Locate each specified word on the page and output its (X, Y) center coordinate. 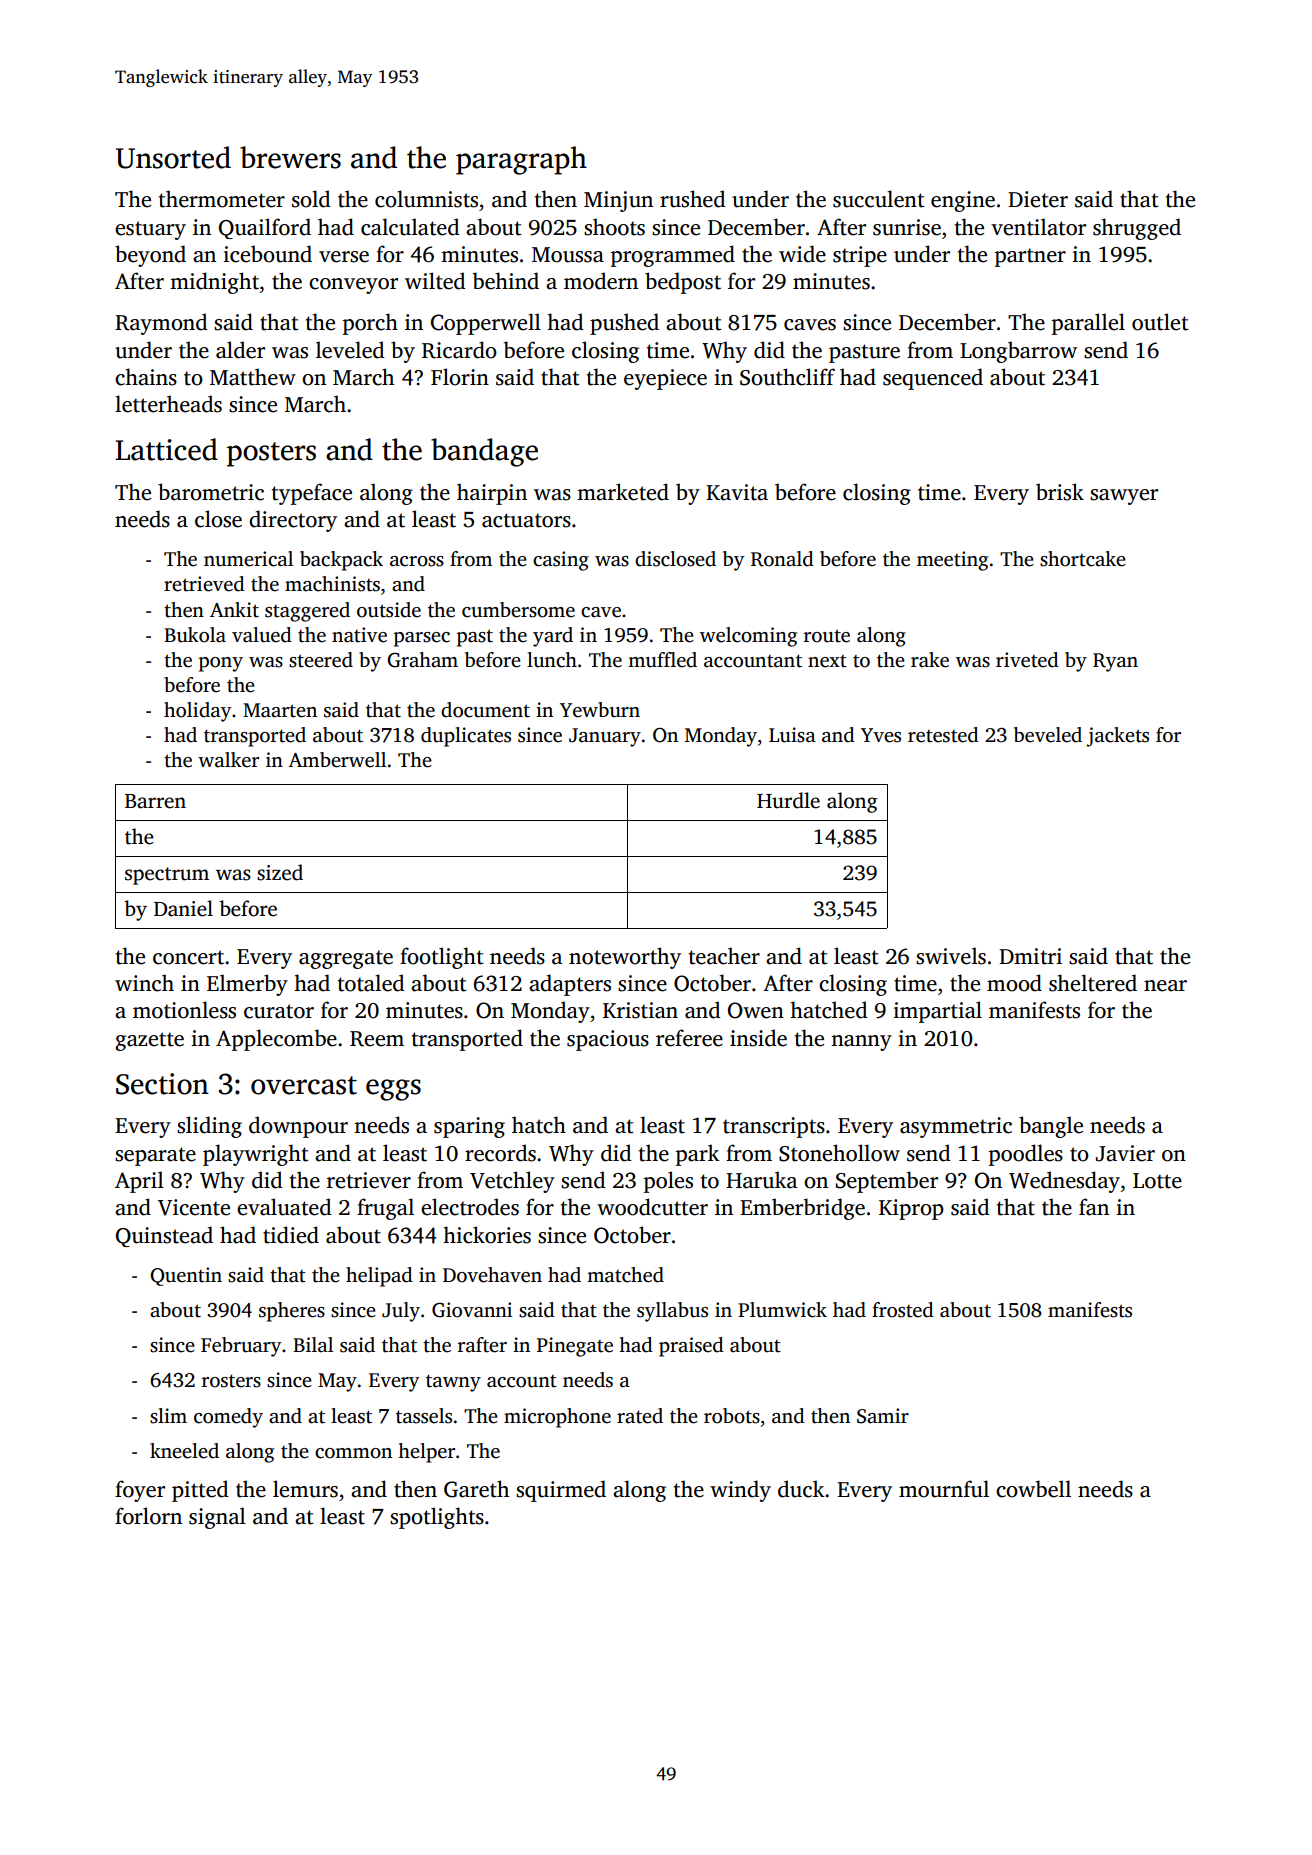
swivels (951, 956)
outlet (1160, 322)
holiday (197, 712)
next (827, 661)
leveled (350, 350)
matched (625, 1275)
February (241, 1347)
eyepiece (665, 379)
